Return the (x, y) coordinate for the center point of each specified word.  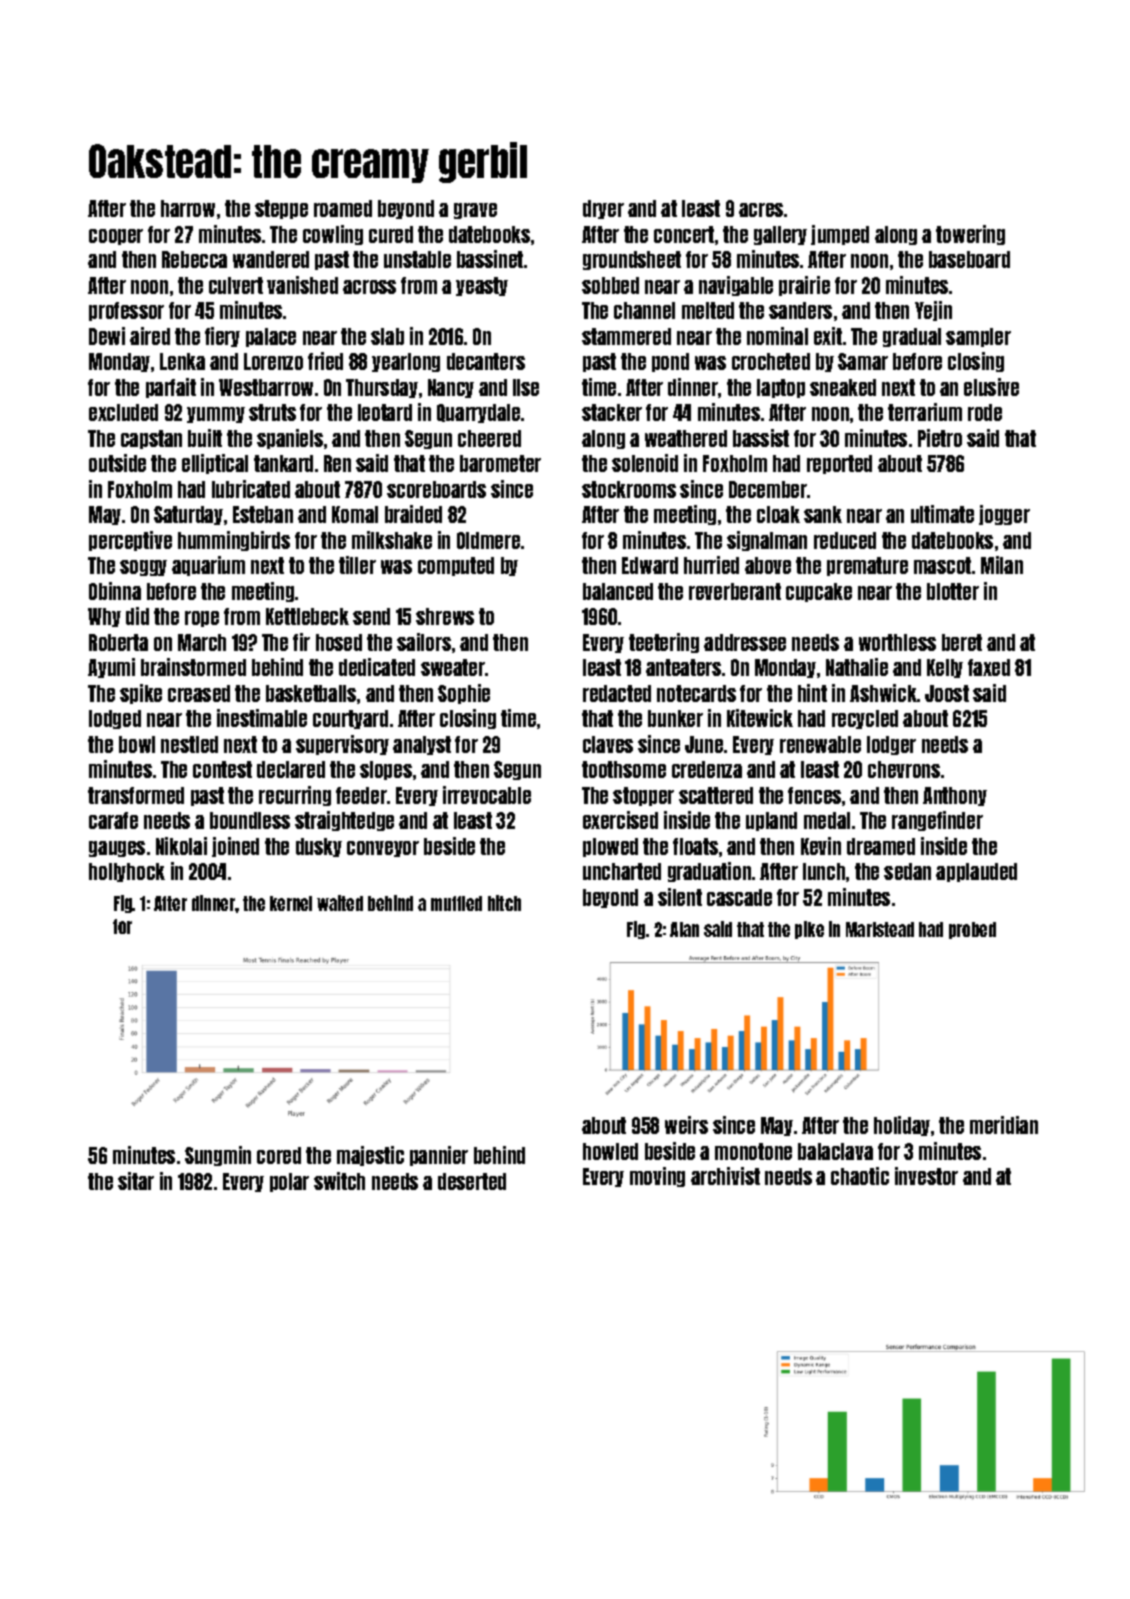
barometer (500, 463)
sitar (136, 1181)
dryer (603, 209)
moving (657, 1177)
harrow (188, 208)
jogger (1004, 515)
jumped (840, 235)
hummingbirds (234, 541)
